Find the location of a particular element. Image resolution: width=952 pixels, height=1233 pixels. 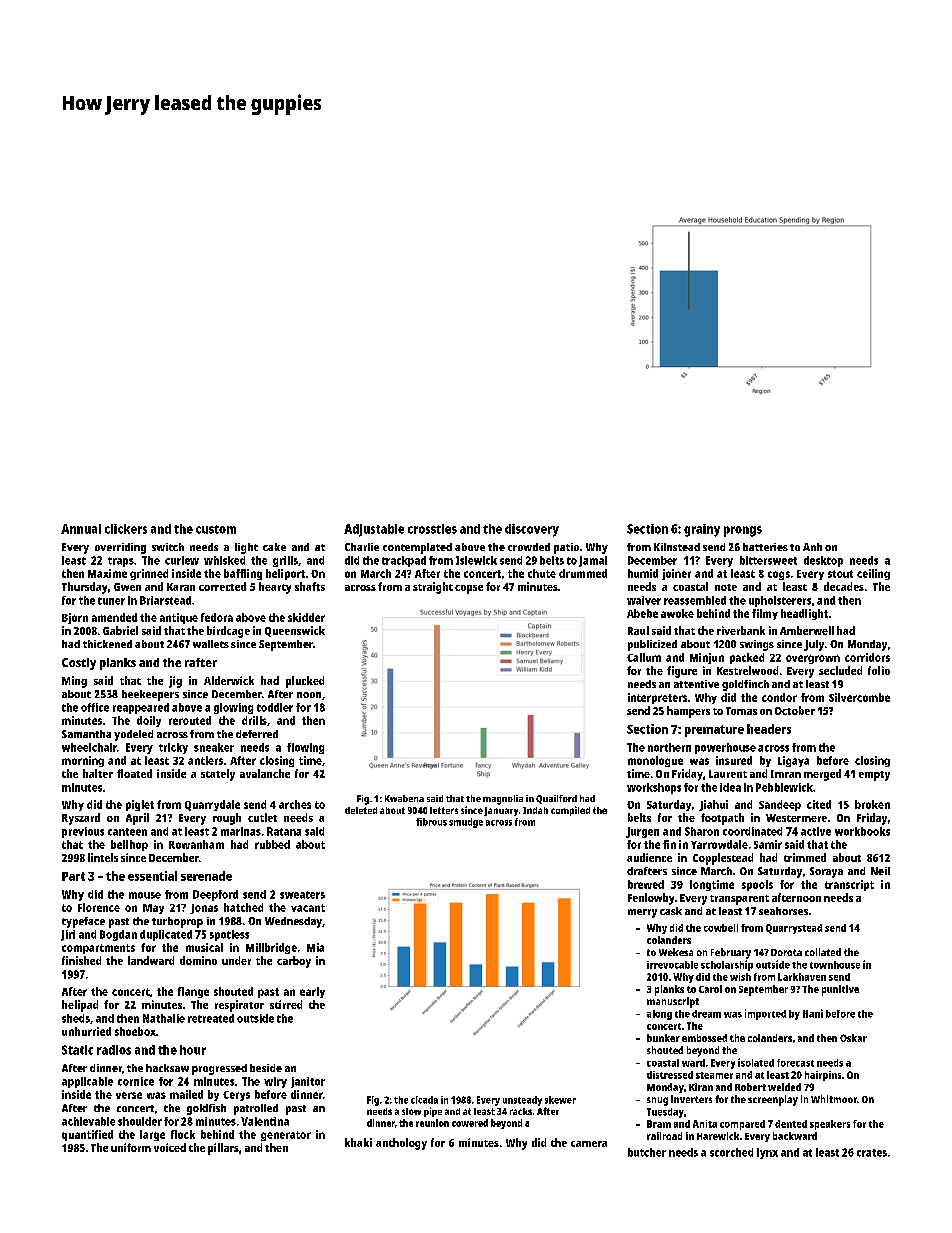

seahorses is located at coordinates (783, 911).
